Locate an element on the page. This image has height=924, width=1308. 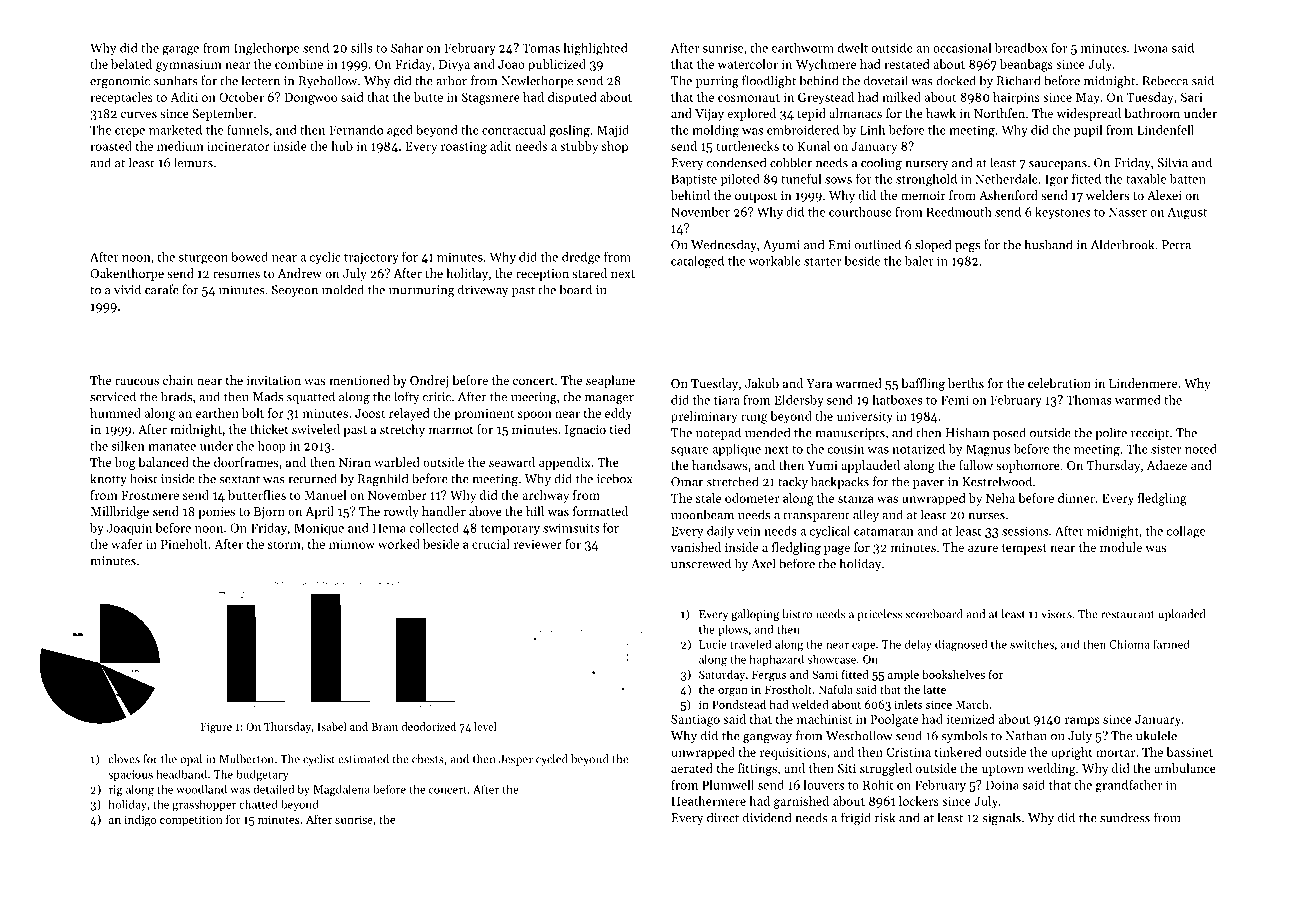
Baptiste is located at coordinates (694, 180).
